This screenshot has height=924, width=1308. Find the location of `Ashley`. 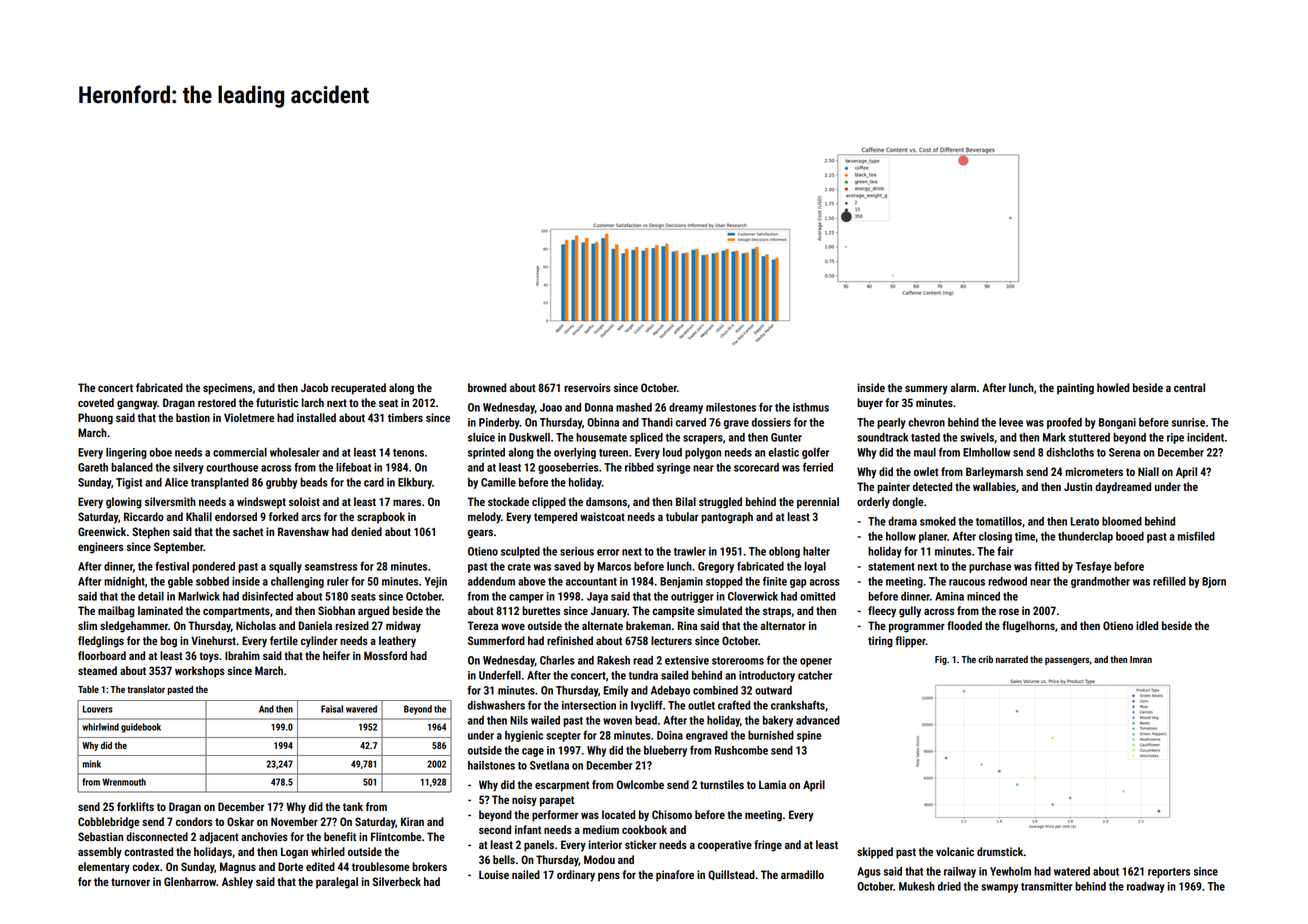

Ashley is located at coordinates (237, 883).
